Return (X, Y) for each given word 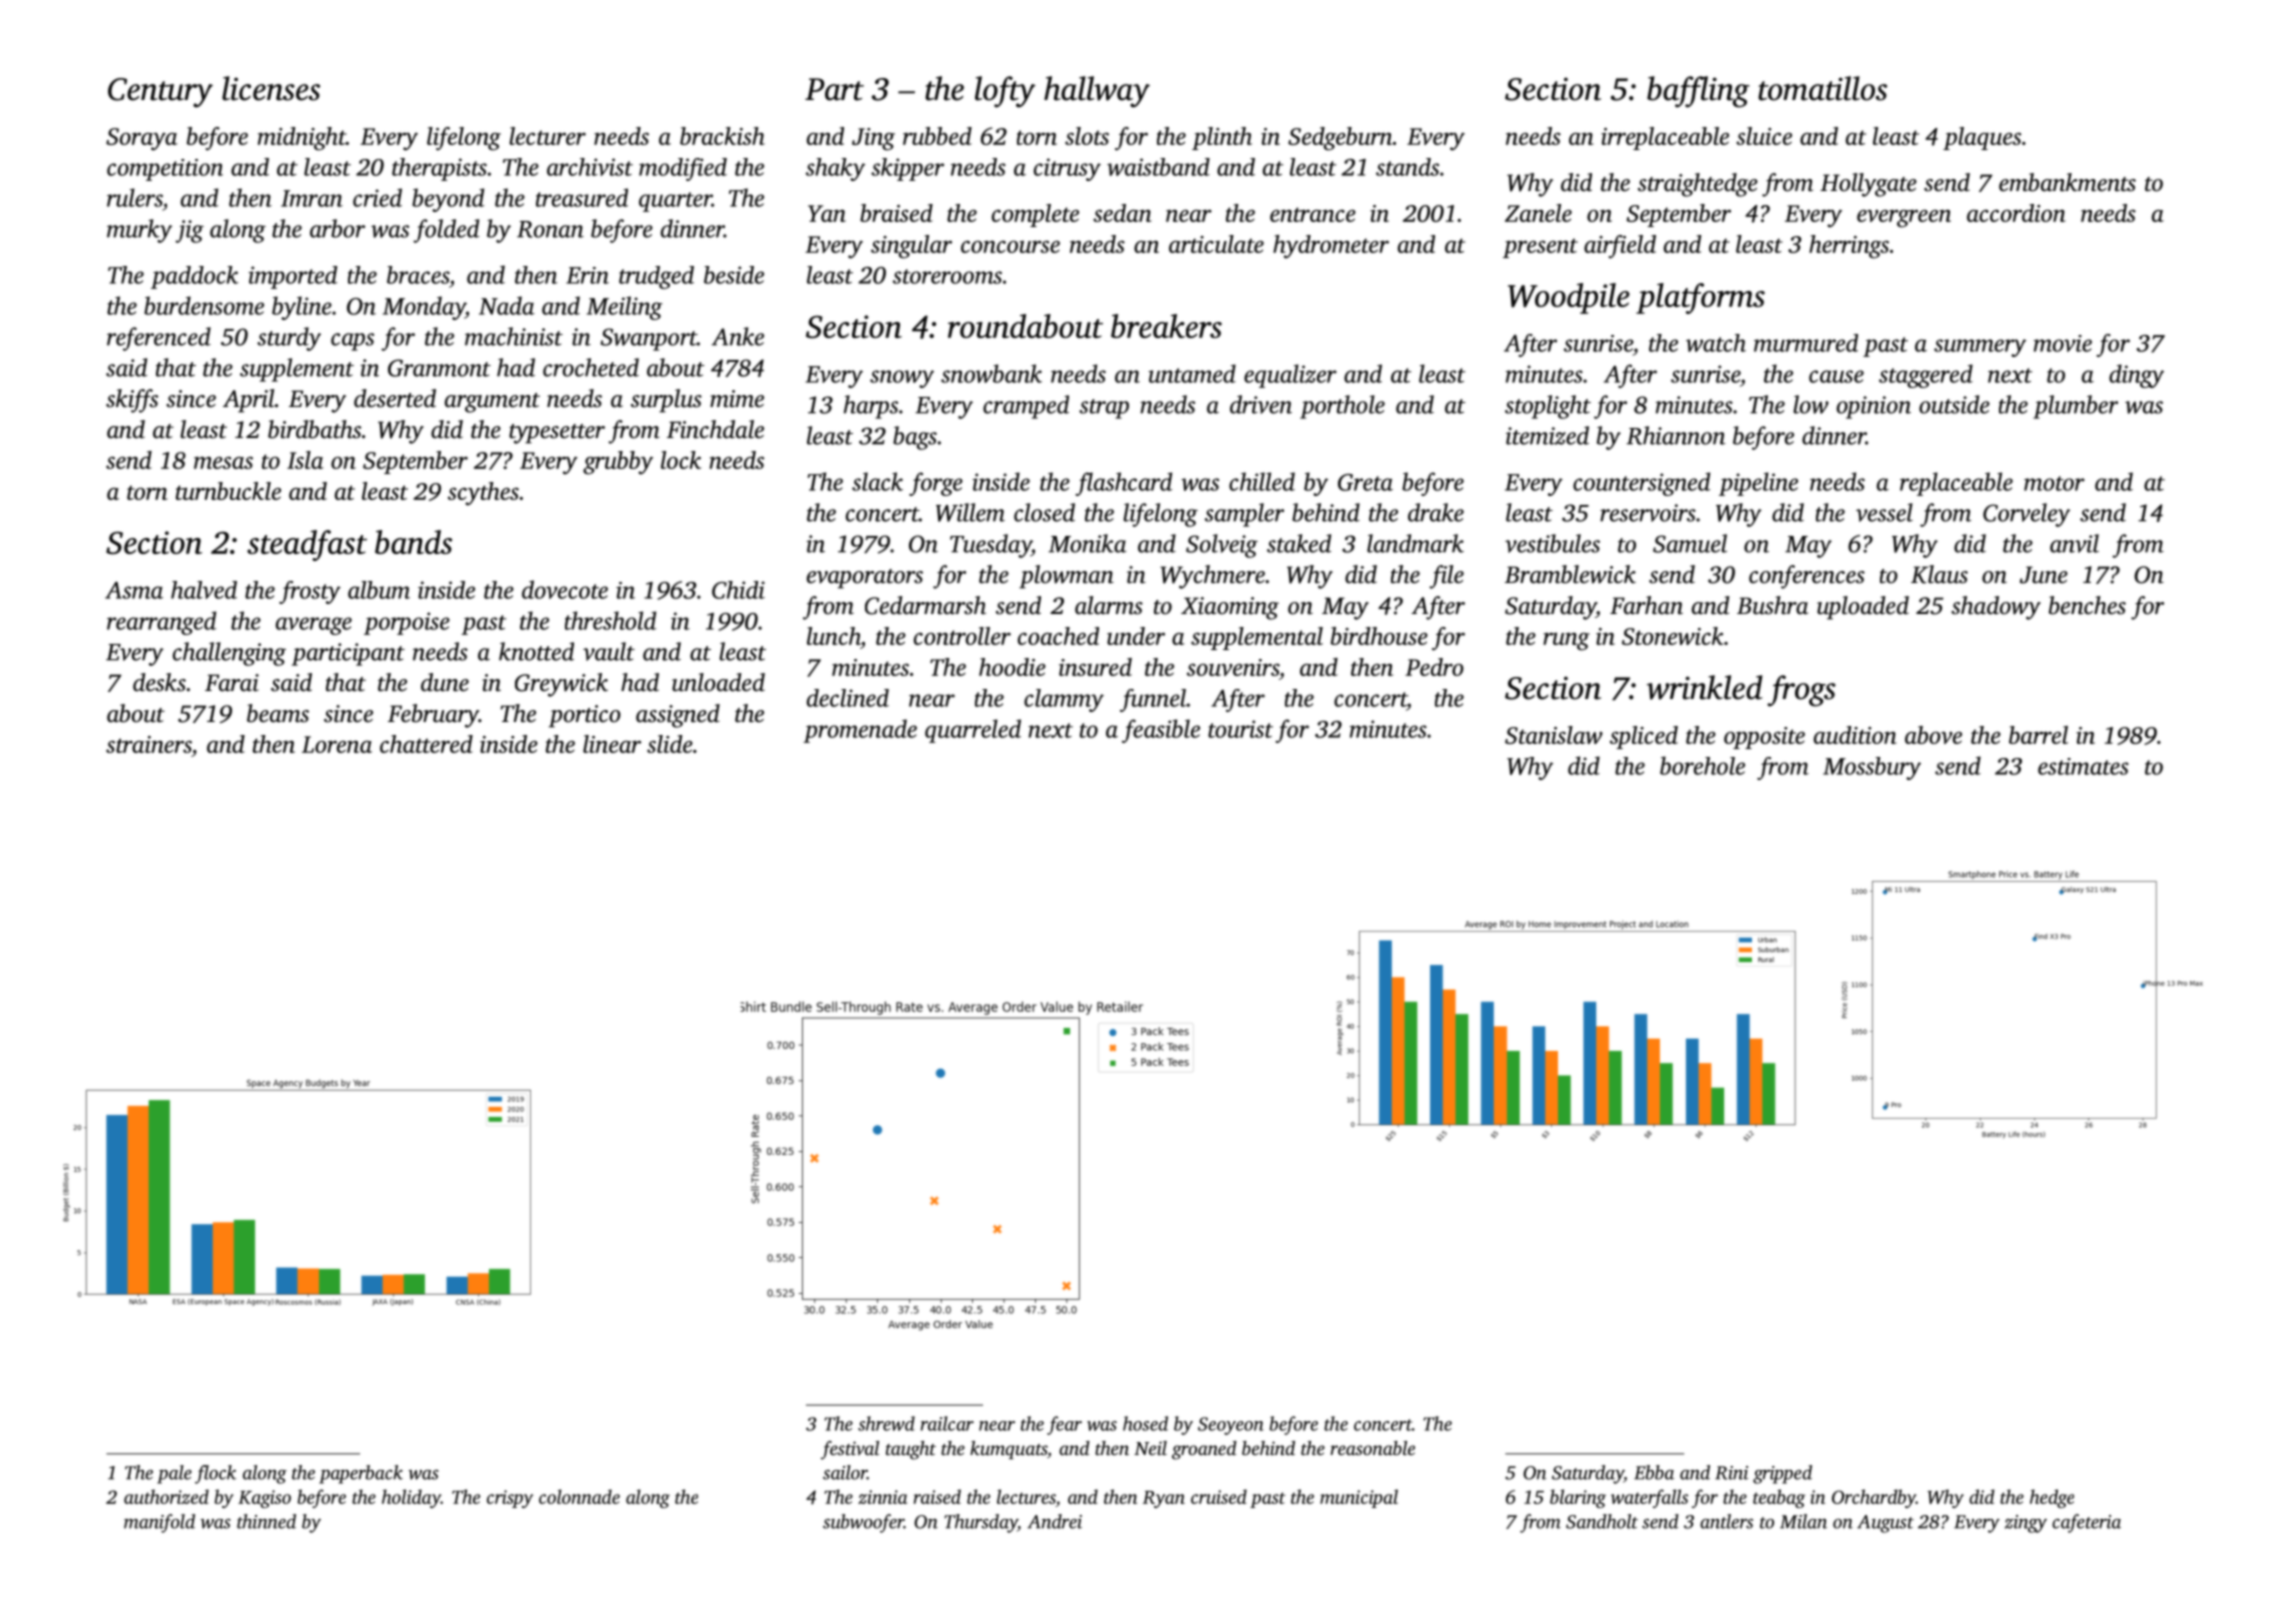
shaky (835, 169)
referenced (159, 339)
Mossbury (1872, 768)
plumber (2075, 407)
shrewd (886, 1423)
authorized (166, 1496)
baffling (1698, 92)
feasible (1161, 731)
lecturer (547, 136)
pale (174, 1474)
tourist (1240, 729)
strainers (148, 744)
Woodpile (1569, 298)
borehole (1702, 765)
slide (670, 744)
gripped (1782, 1474)
